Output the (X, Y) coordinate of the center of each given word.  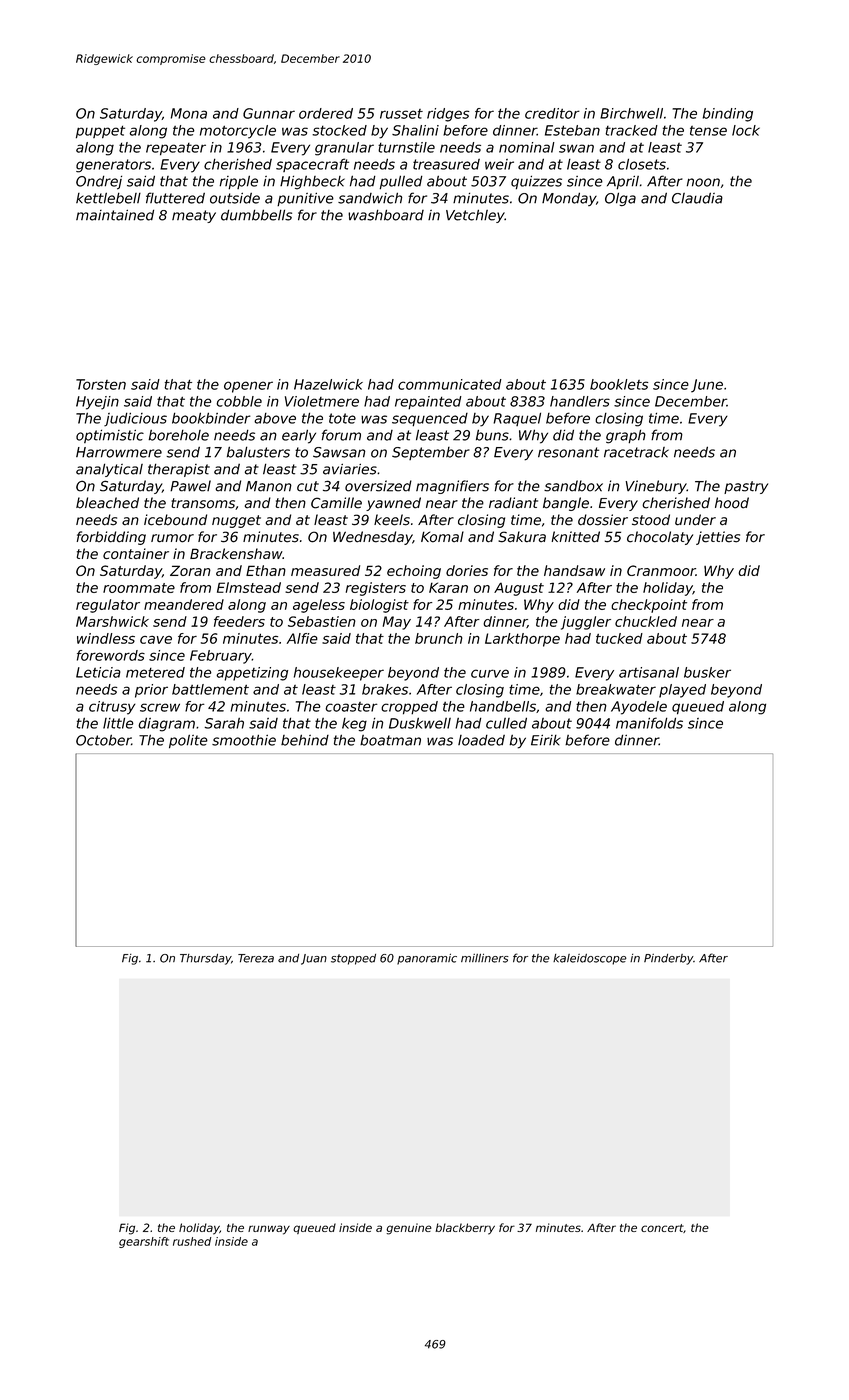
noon (703, 182)
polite (188, 741)
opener (248, 387)
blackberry (465, 1229)
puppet (100, 132)
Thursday (205, 959)
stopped (353, 959)
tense (708, 131)
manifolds (649, 723)
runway (269, 1230)
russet (401, 114)
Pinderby (668, 959)
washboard (386, 215)
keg (354, 725)
